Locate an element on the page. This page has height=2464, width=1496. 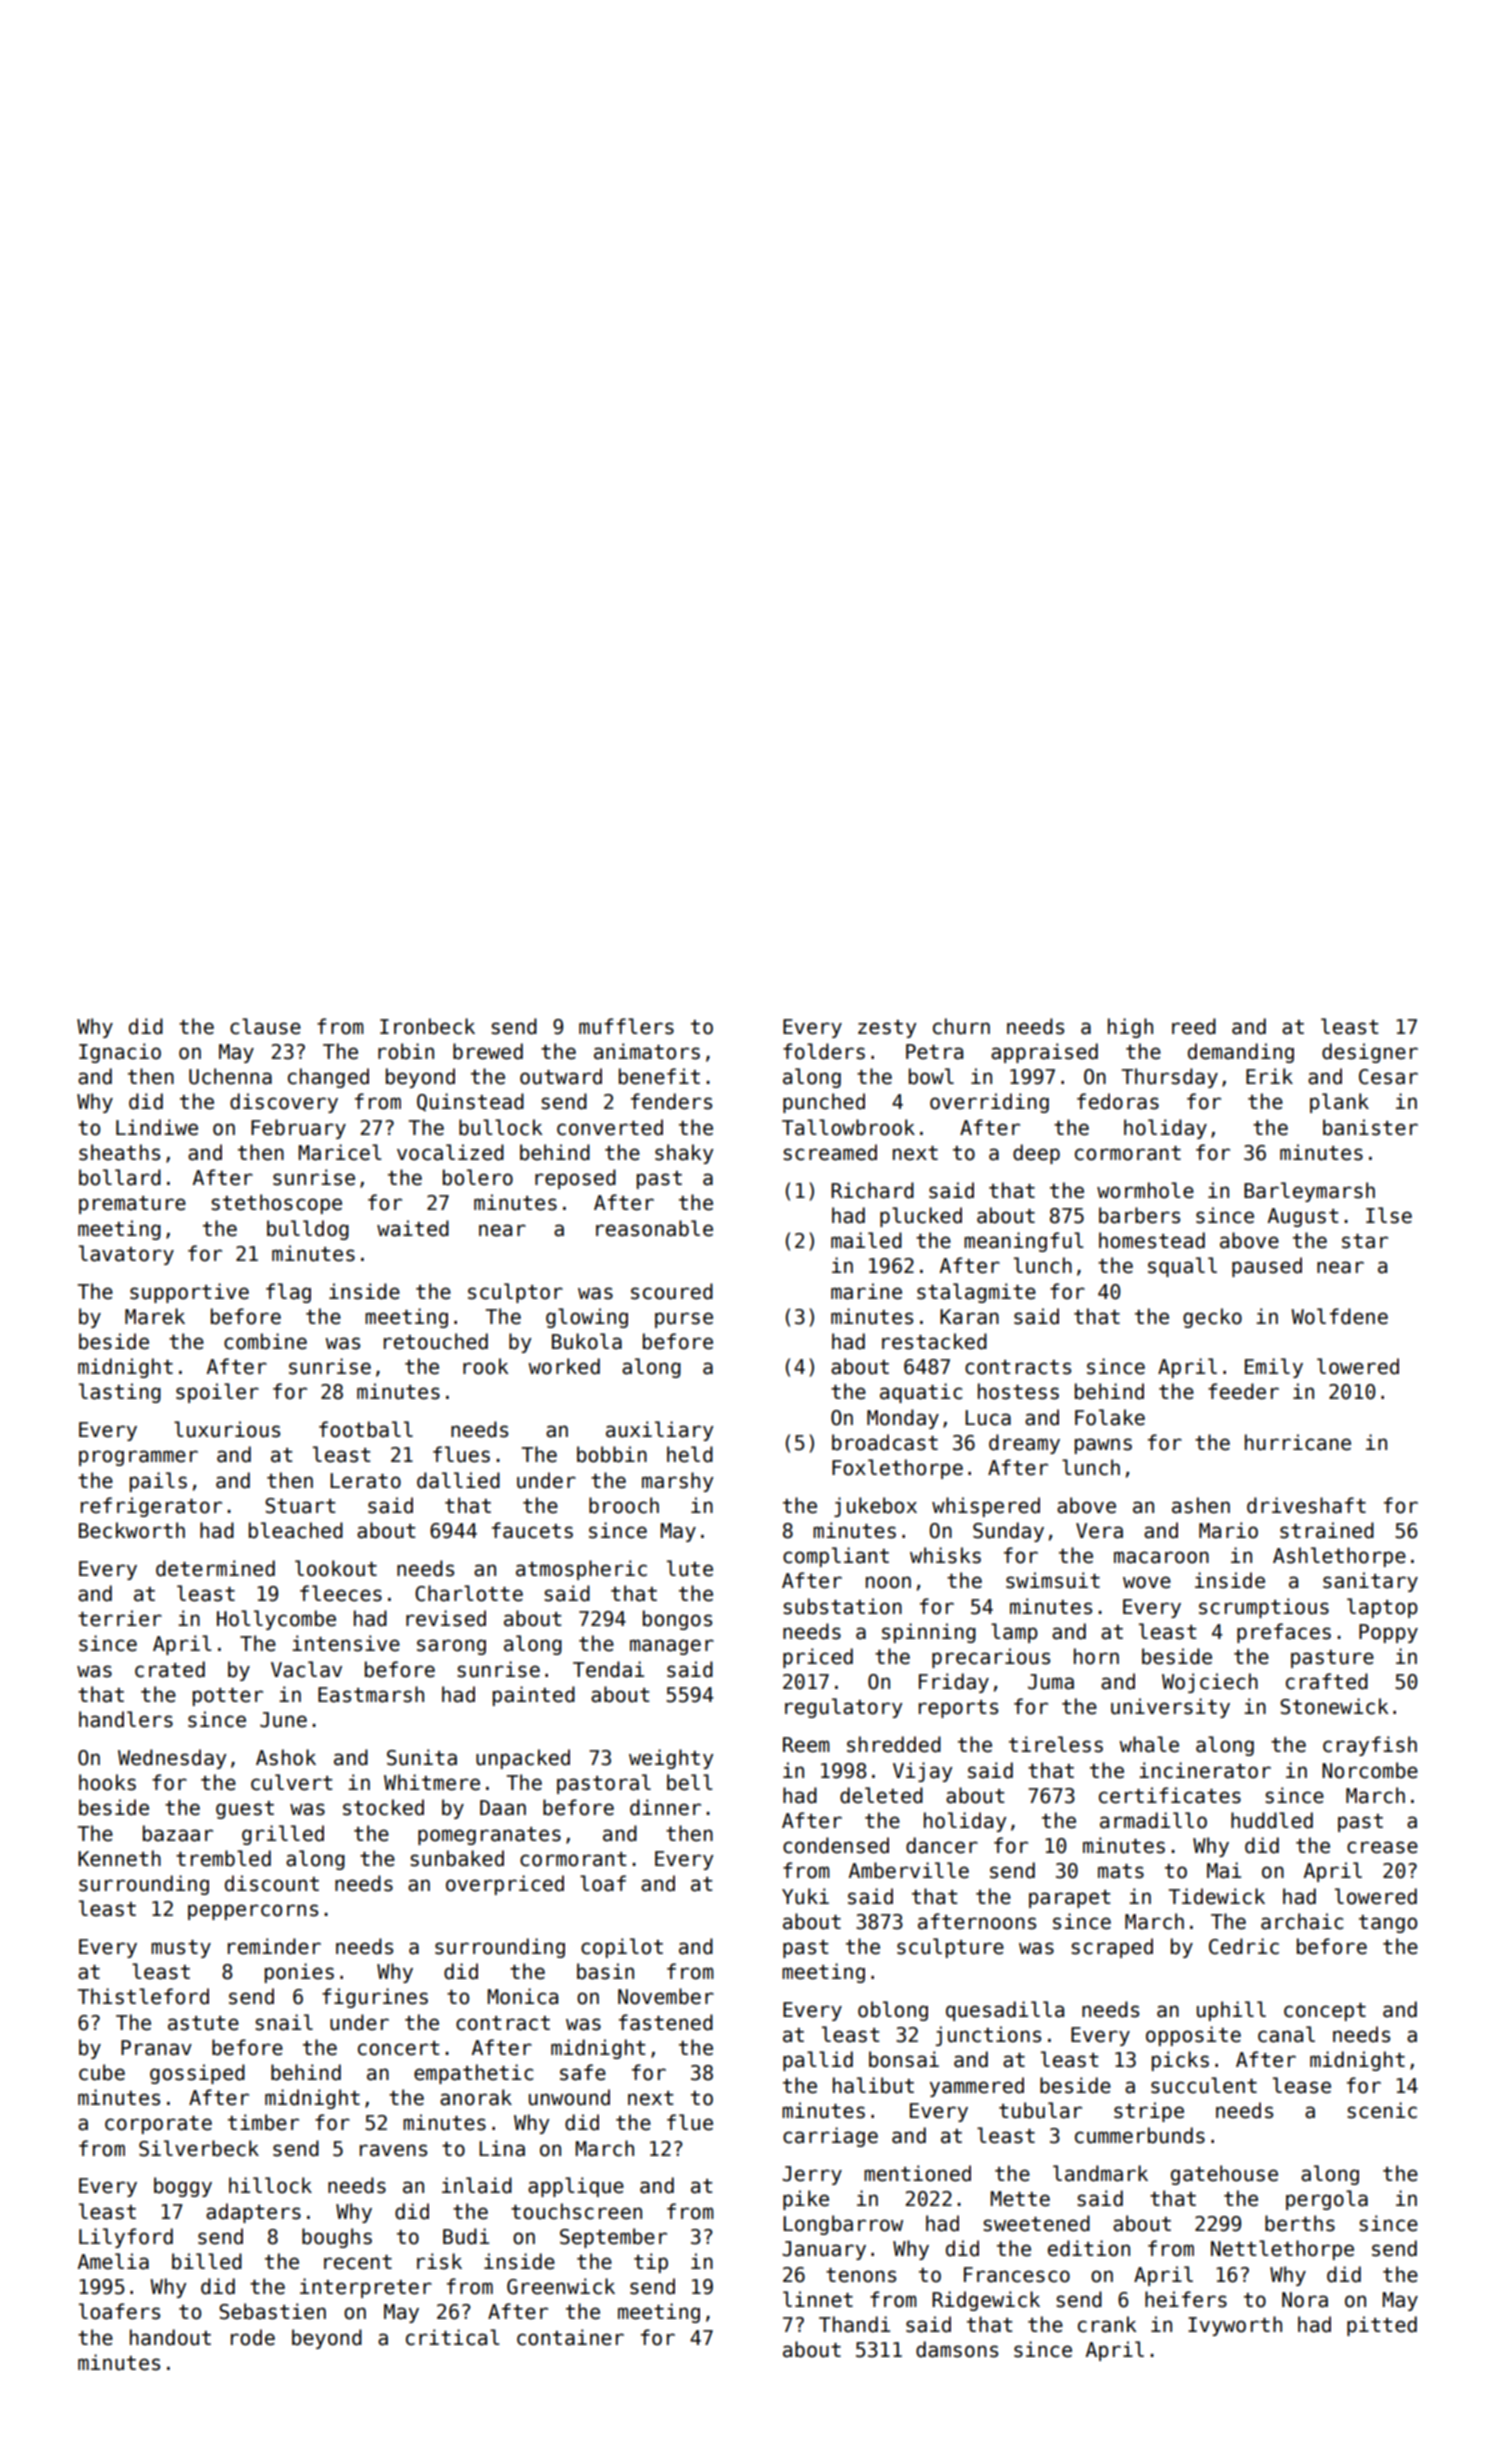
reed is located at coordinates (1194, 1026).
